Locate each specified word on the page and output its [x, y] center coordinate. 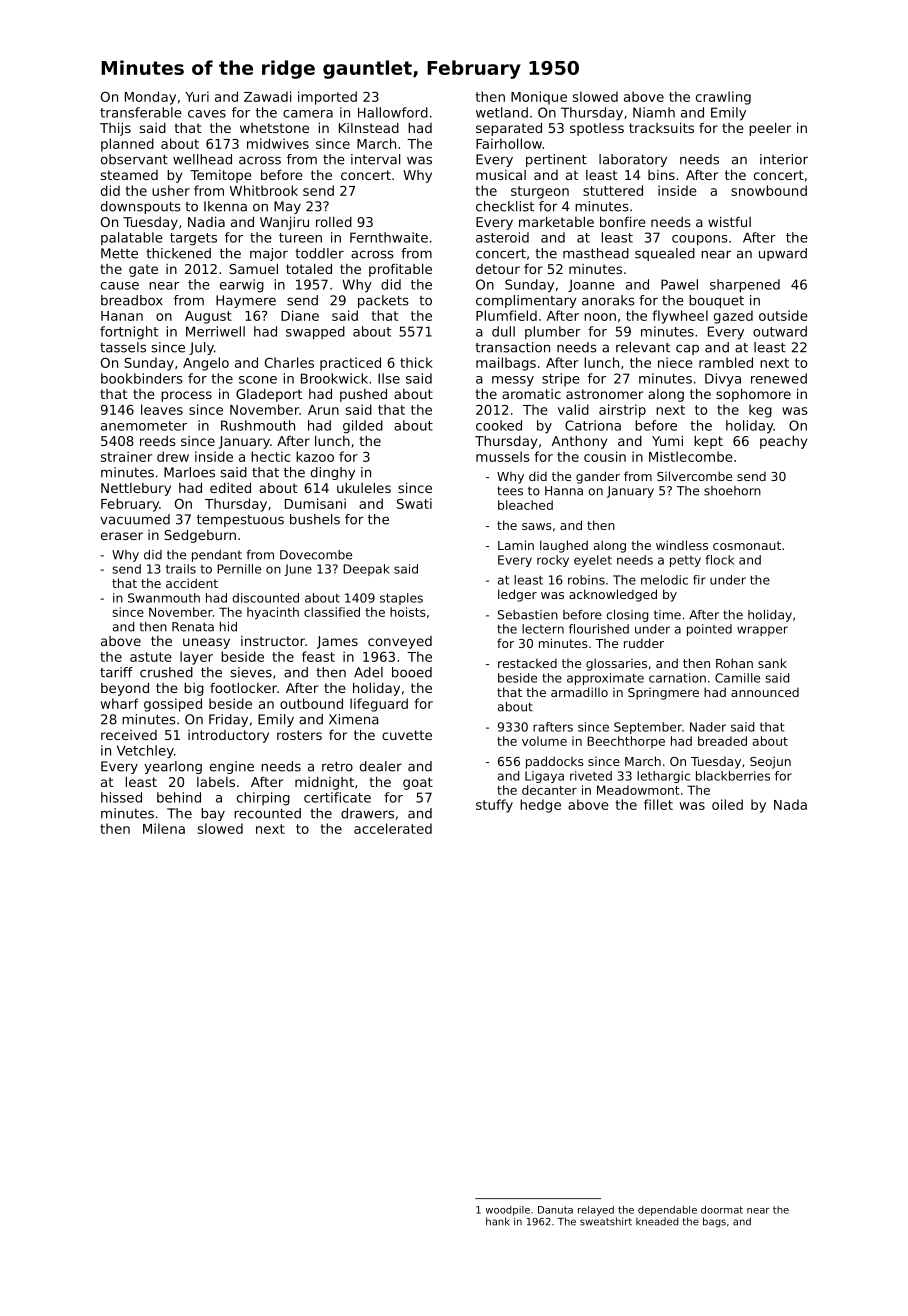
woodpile [508, 1211]
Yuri [197, 96]
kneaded [657, 1221]
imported [327, 98]
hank [498, 1221]
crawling [723, 98]
